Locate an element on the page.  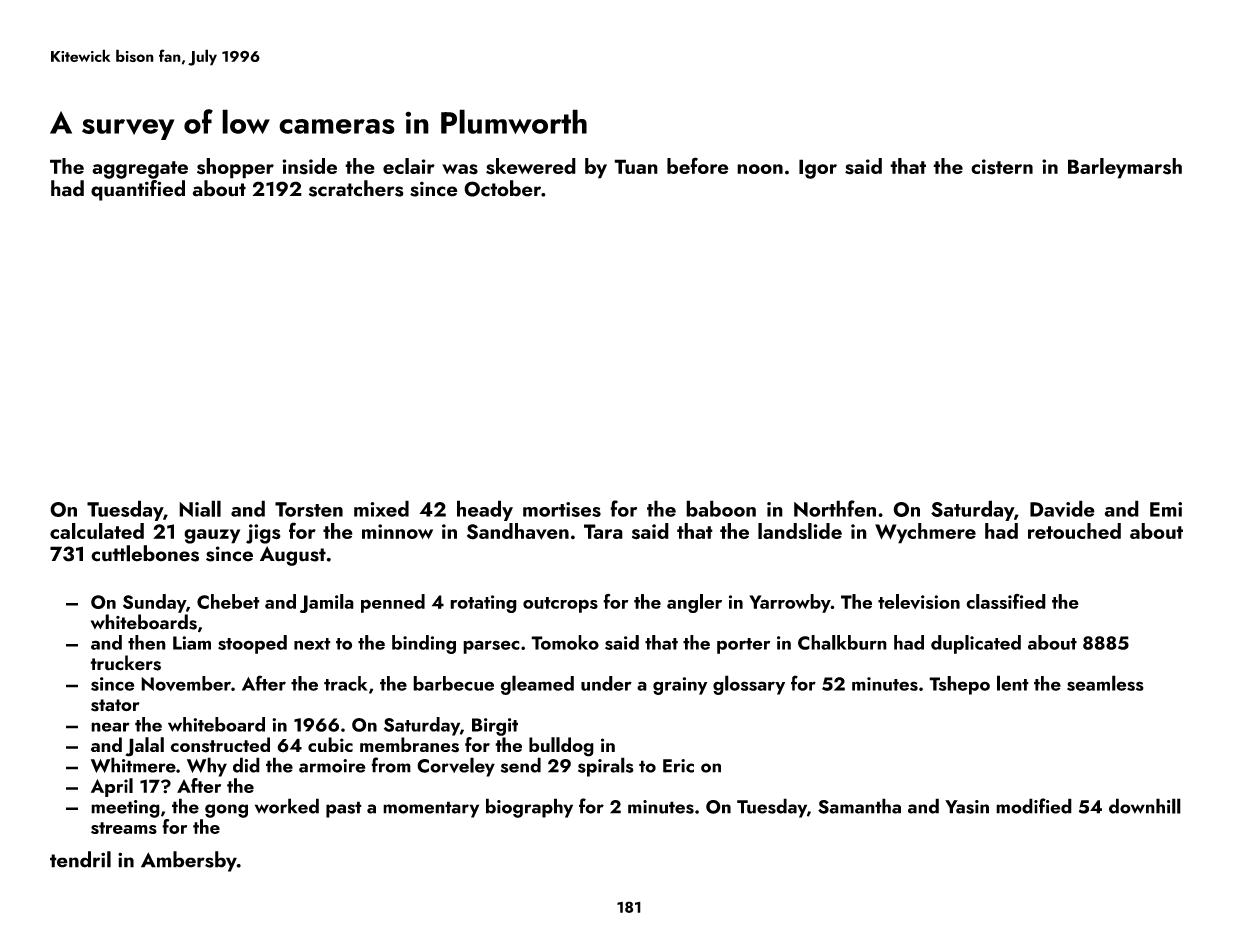
before is located at coordinates (697, 165).
